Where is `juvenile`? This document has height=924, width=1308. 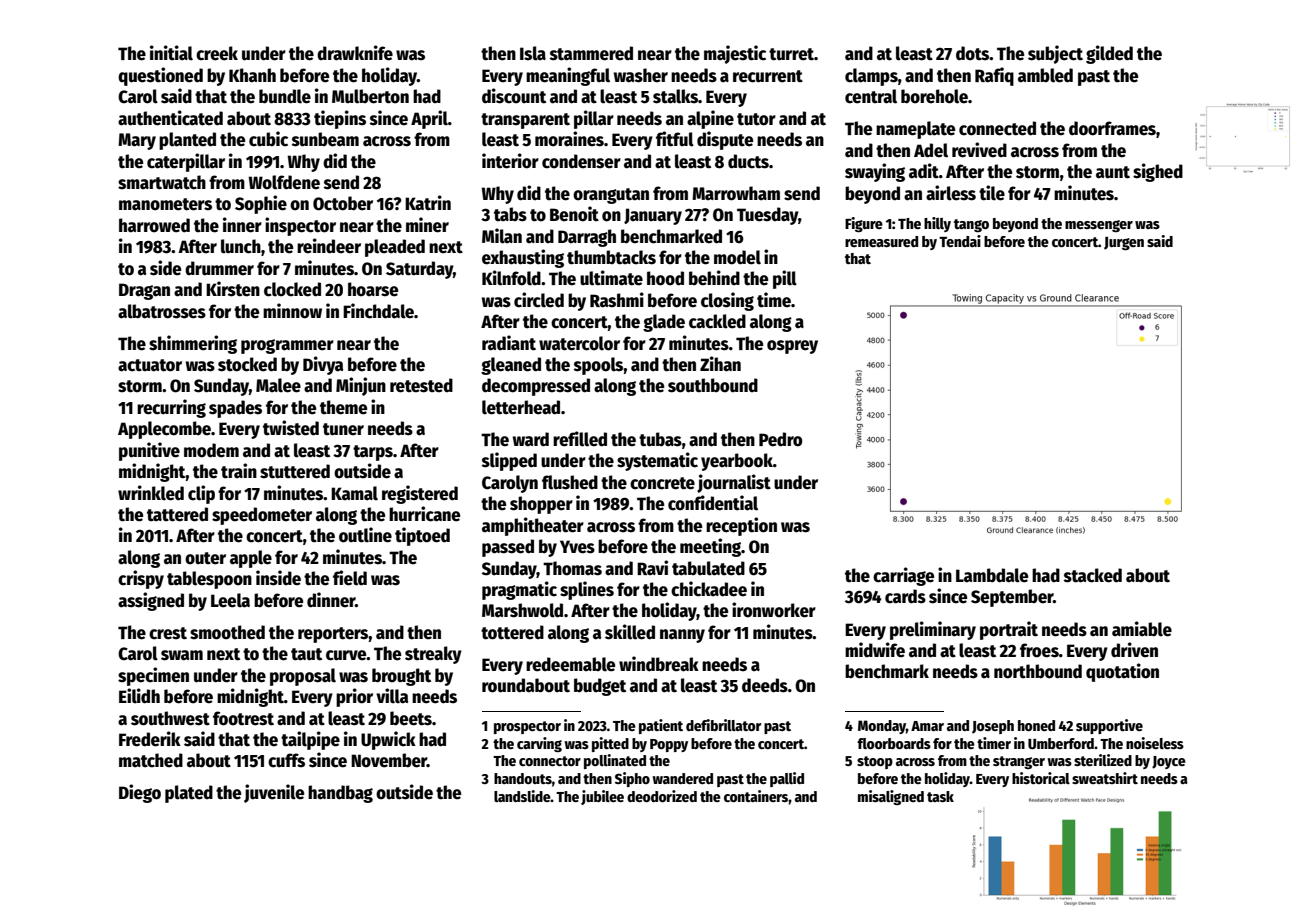
juvenile is located at coordinates (274, 793).
